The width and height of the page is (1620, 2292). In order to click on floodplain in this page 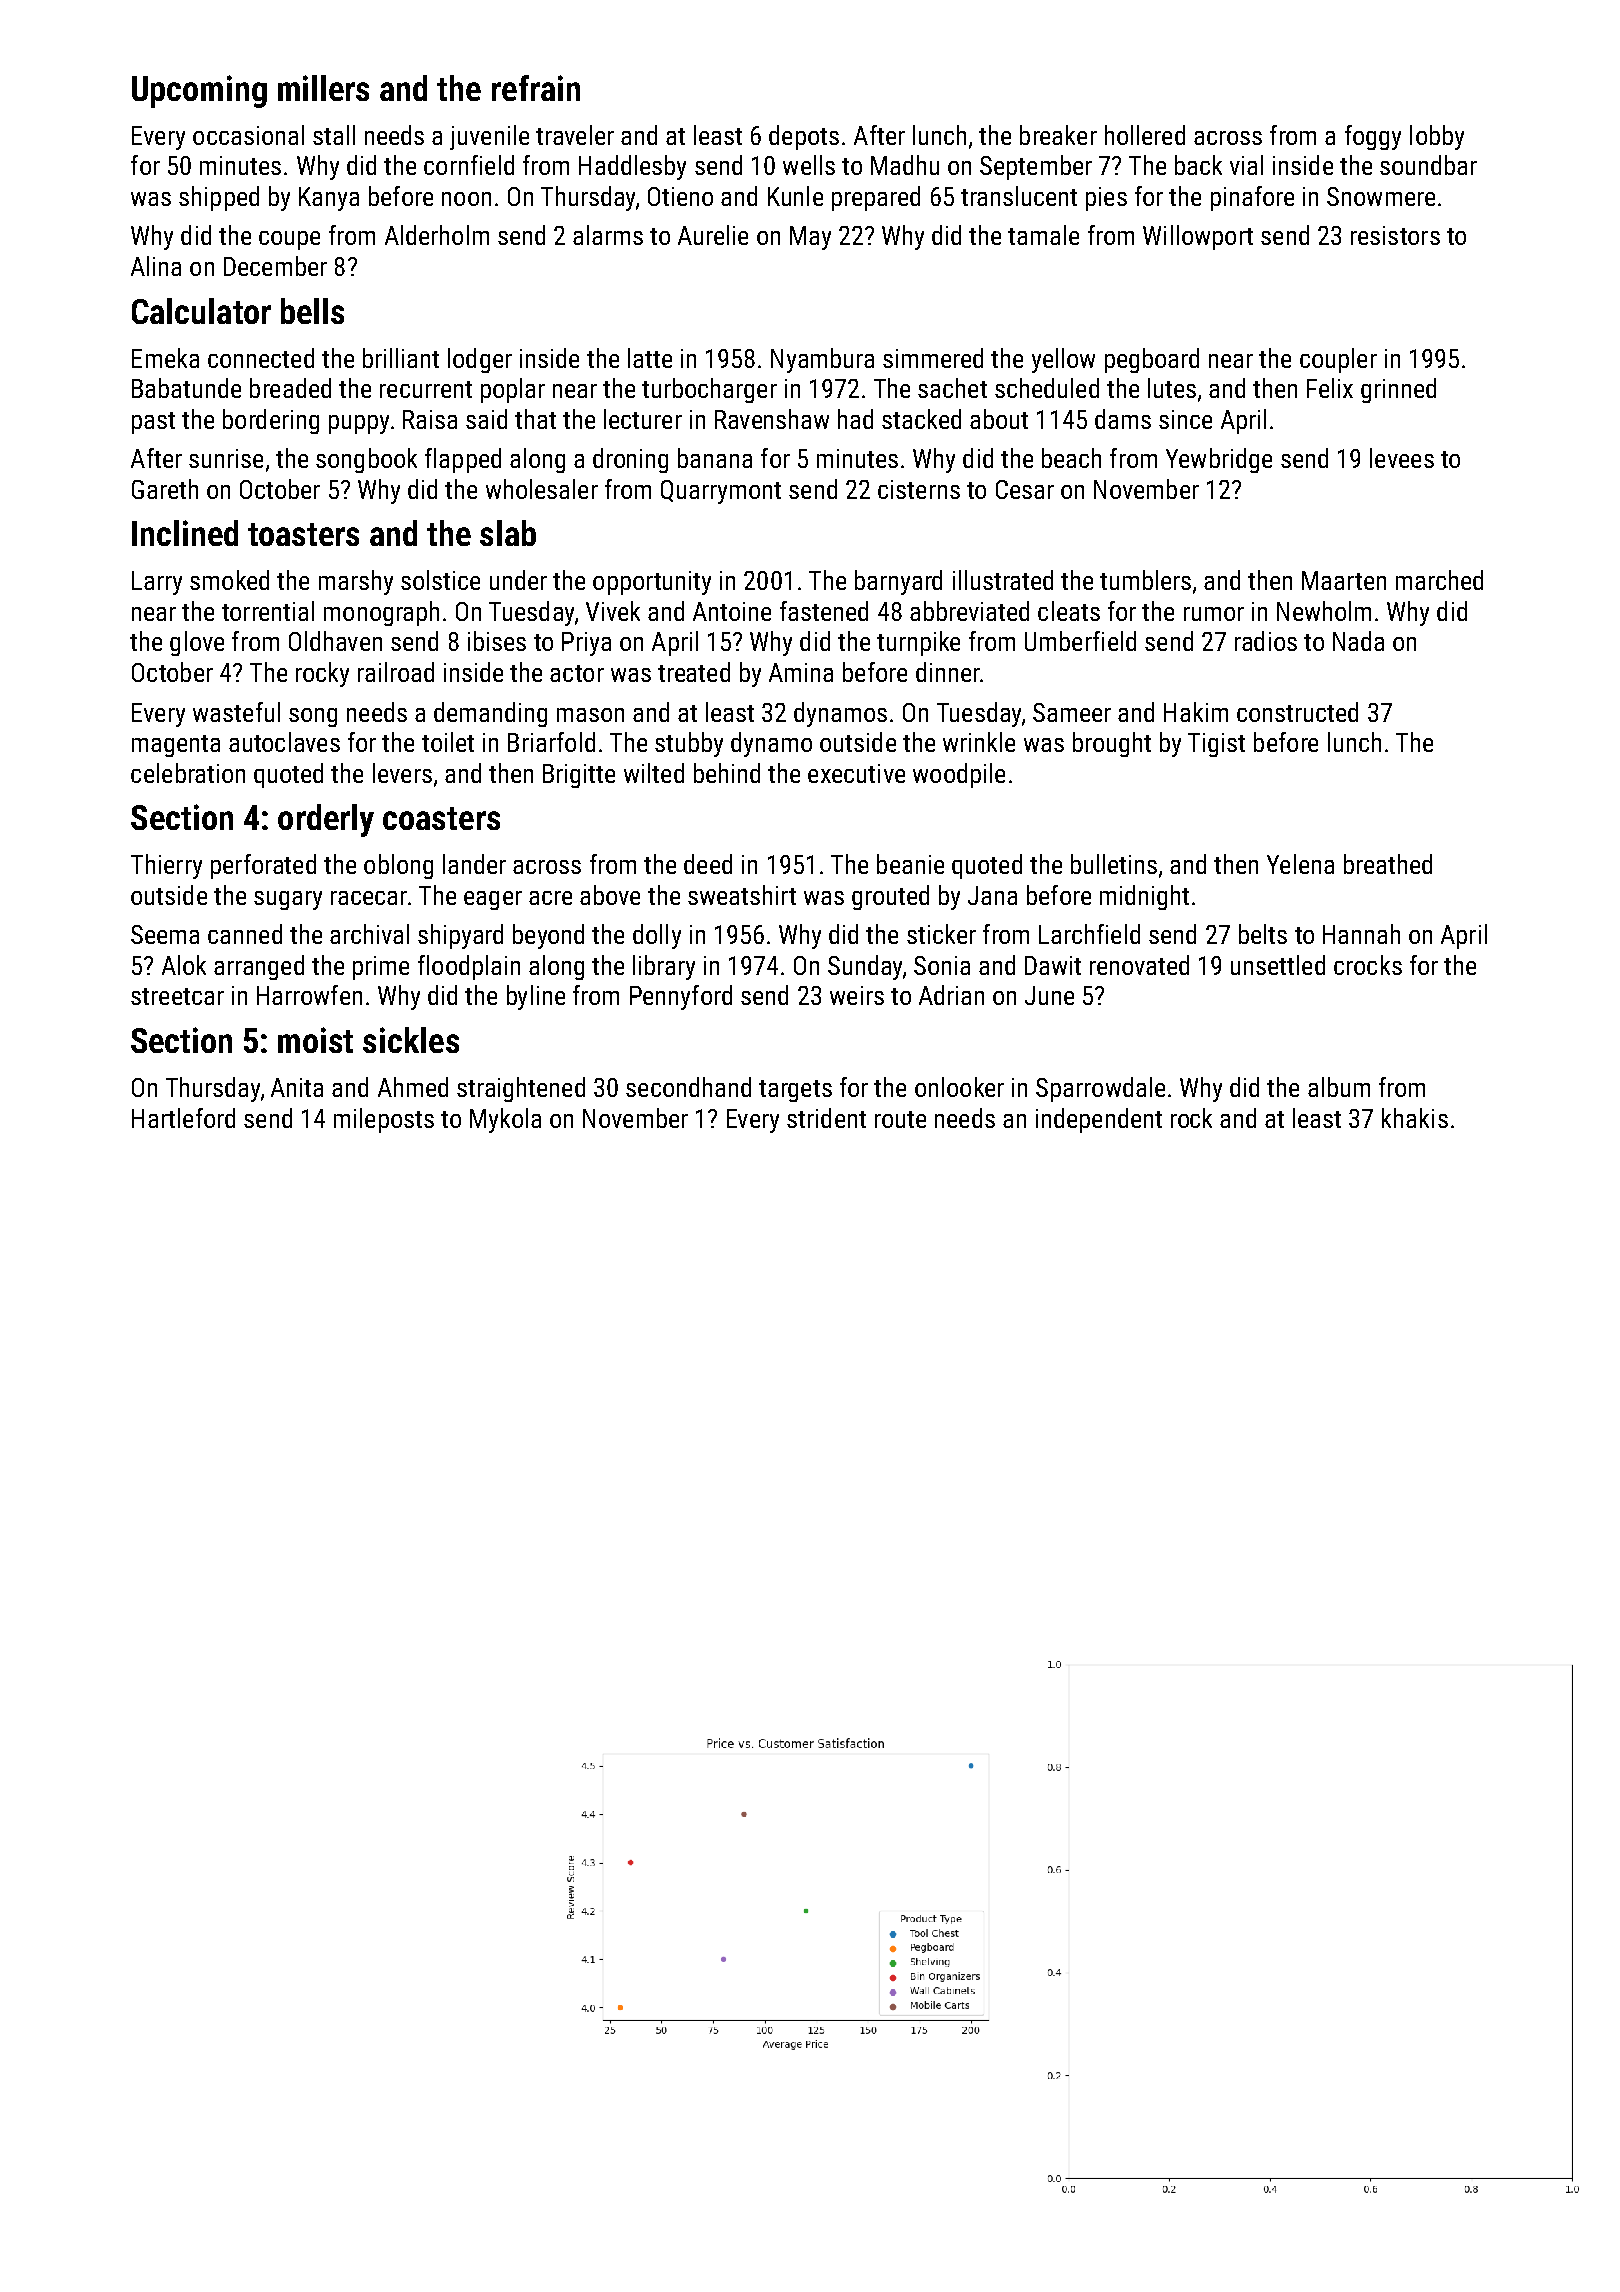, I will do `click(469, 967)`.
